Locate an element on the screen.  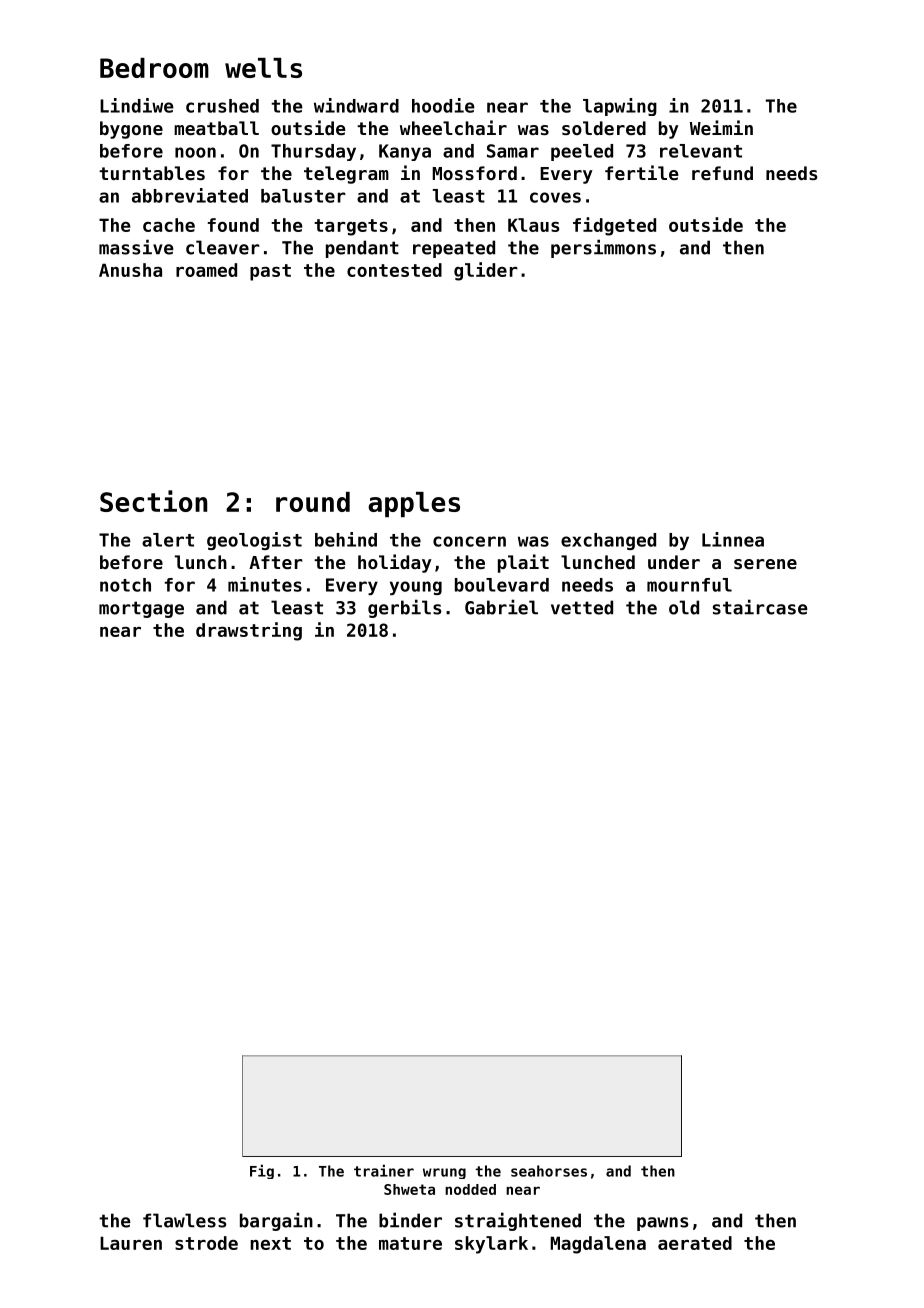
mortgage is located at coordinates (141, 609).
